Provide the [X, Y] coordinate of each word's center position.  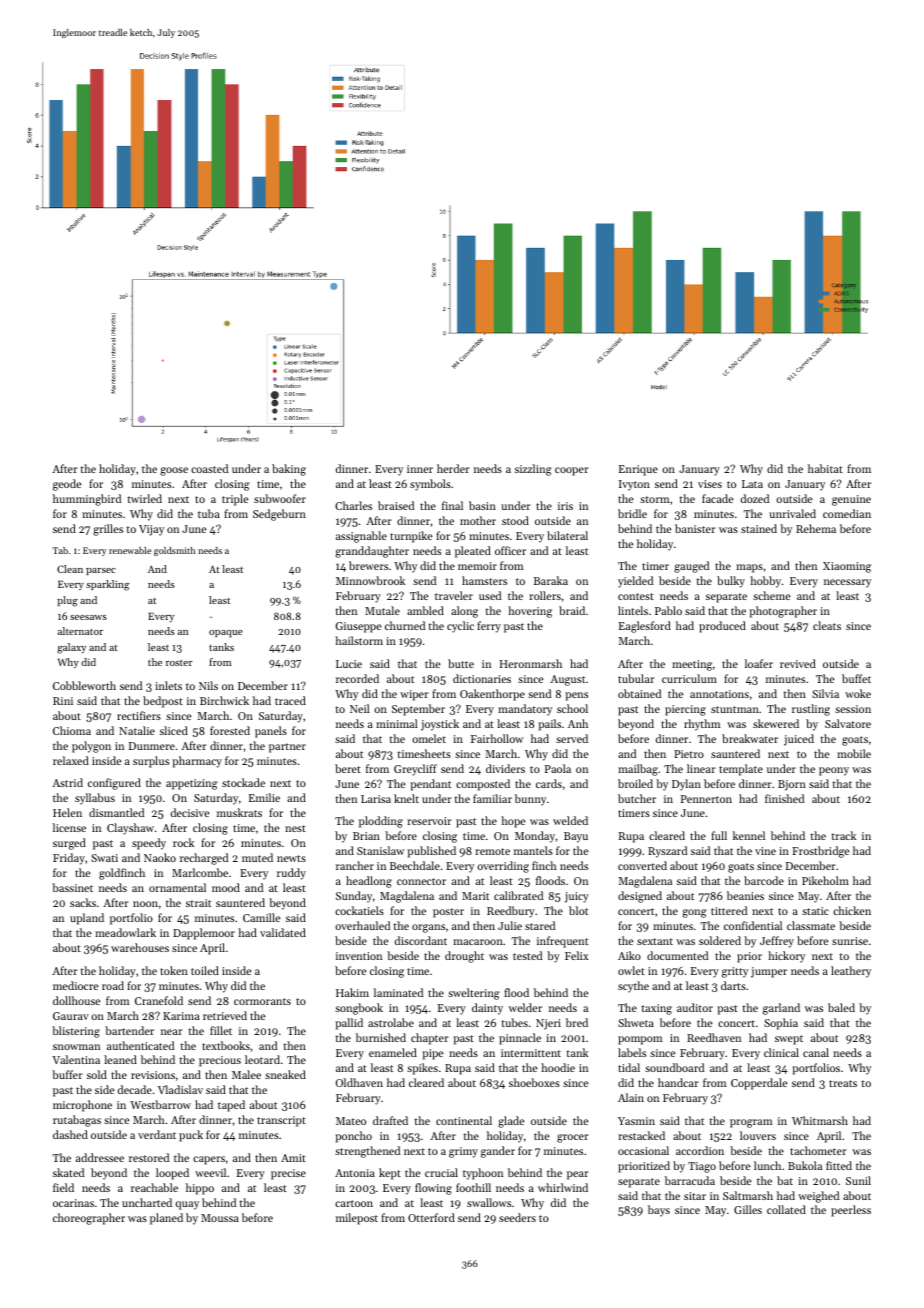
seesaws [88, 617]
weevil [210, 1172]
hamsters [484, 580]
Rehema [816, 528]
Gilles [748, 1209]
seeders [517, 1217]
